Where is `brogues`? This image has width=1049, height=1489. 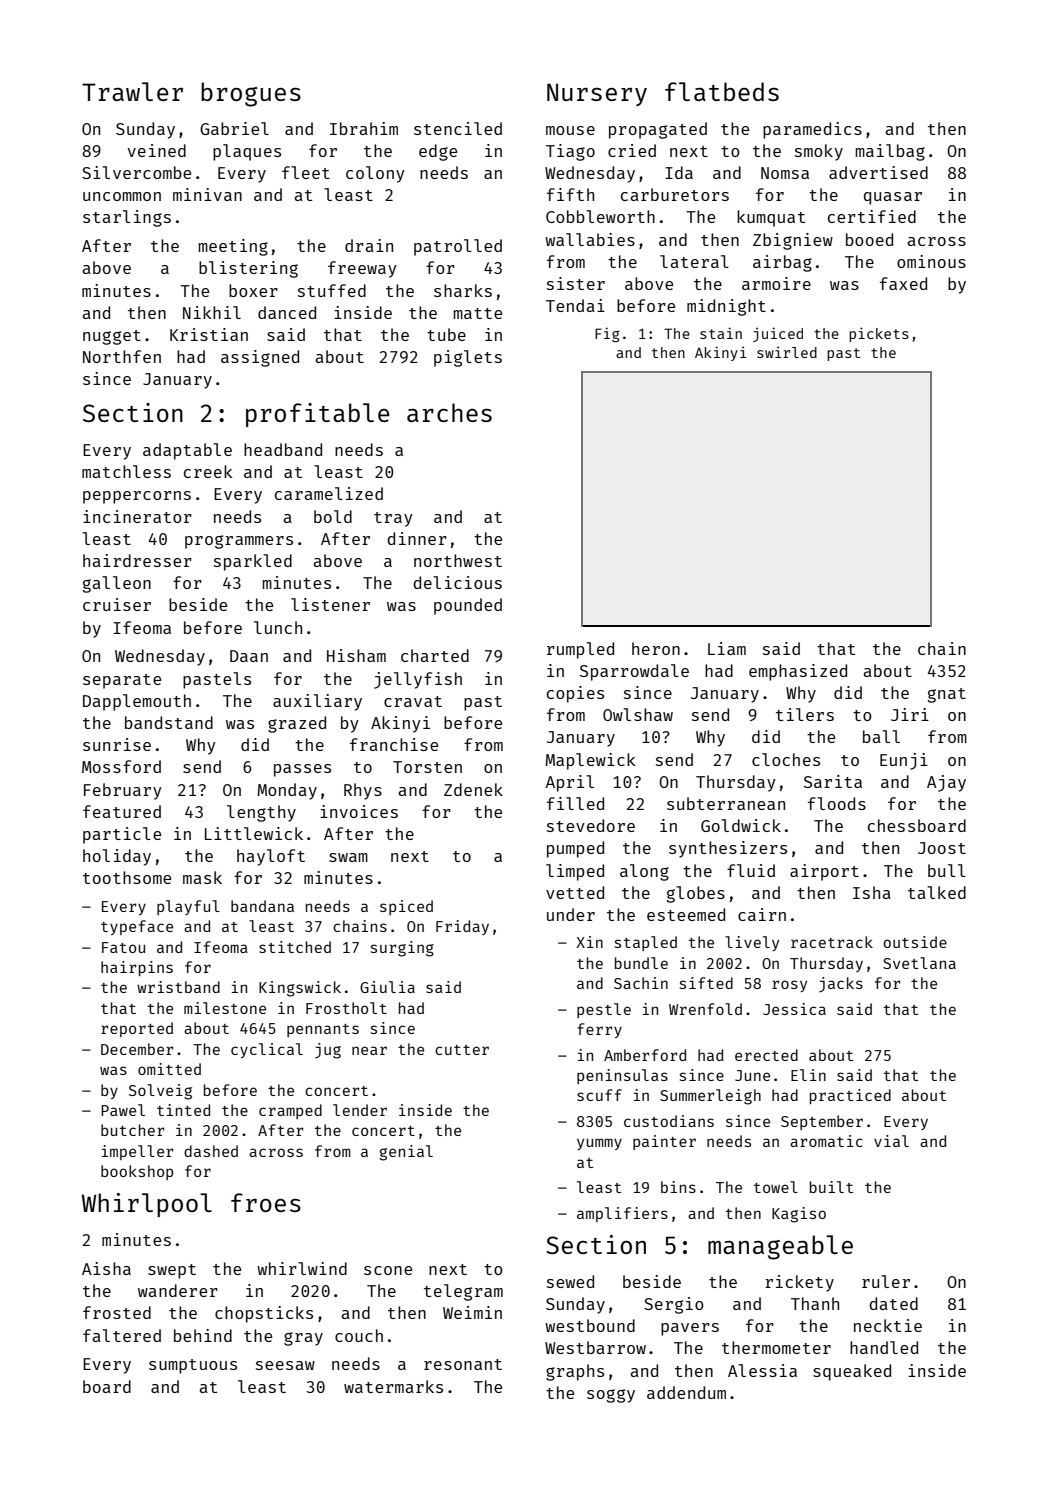
brogues is located at coordinates (251, 94).
